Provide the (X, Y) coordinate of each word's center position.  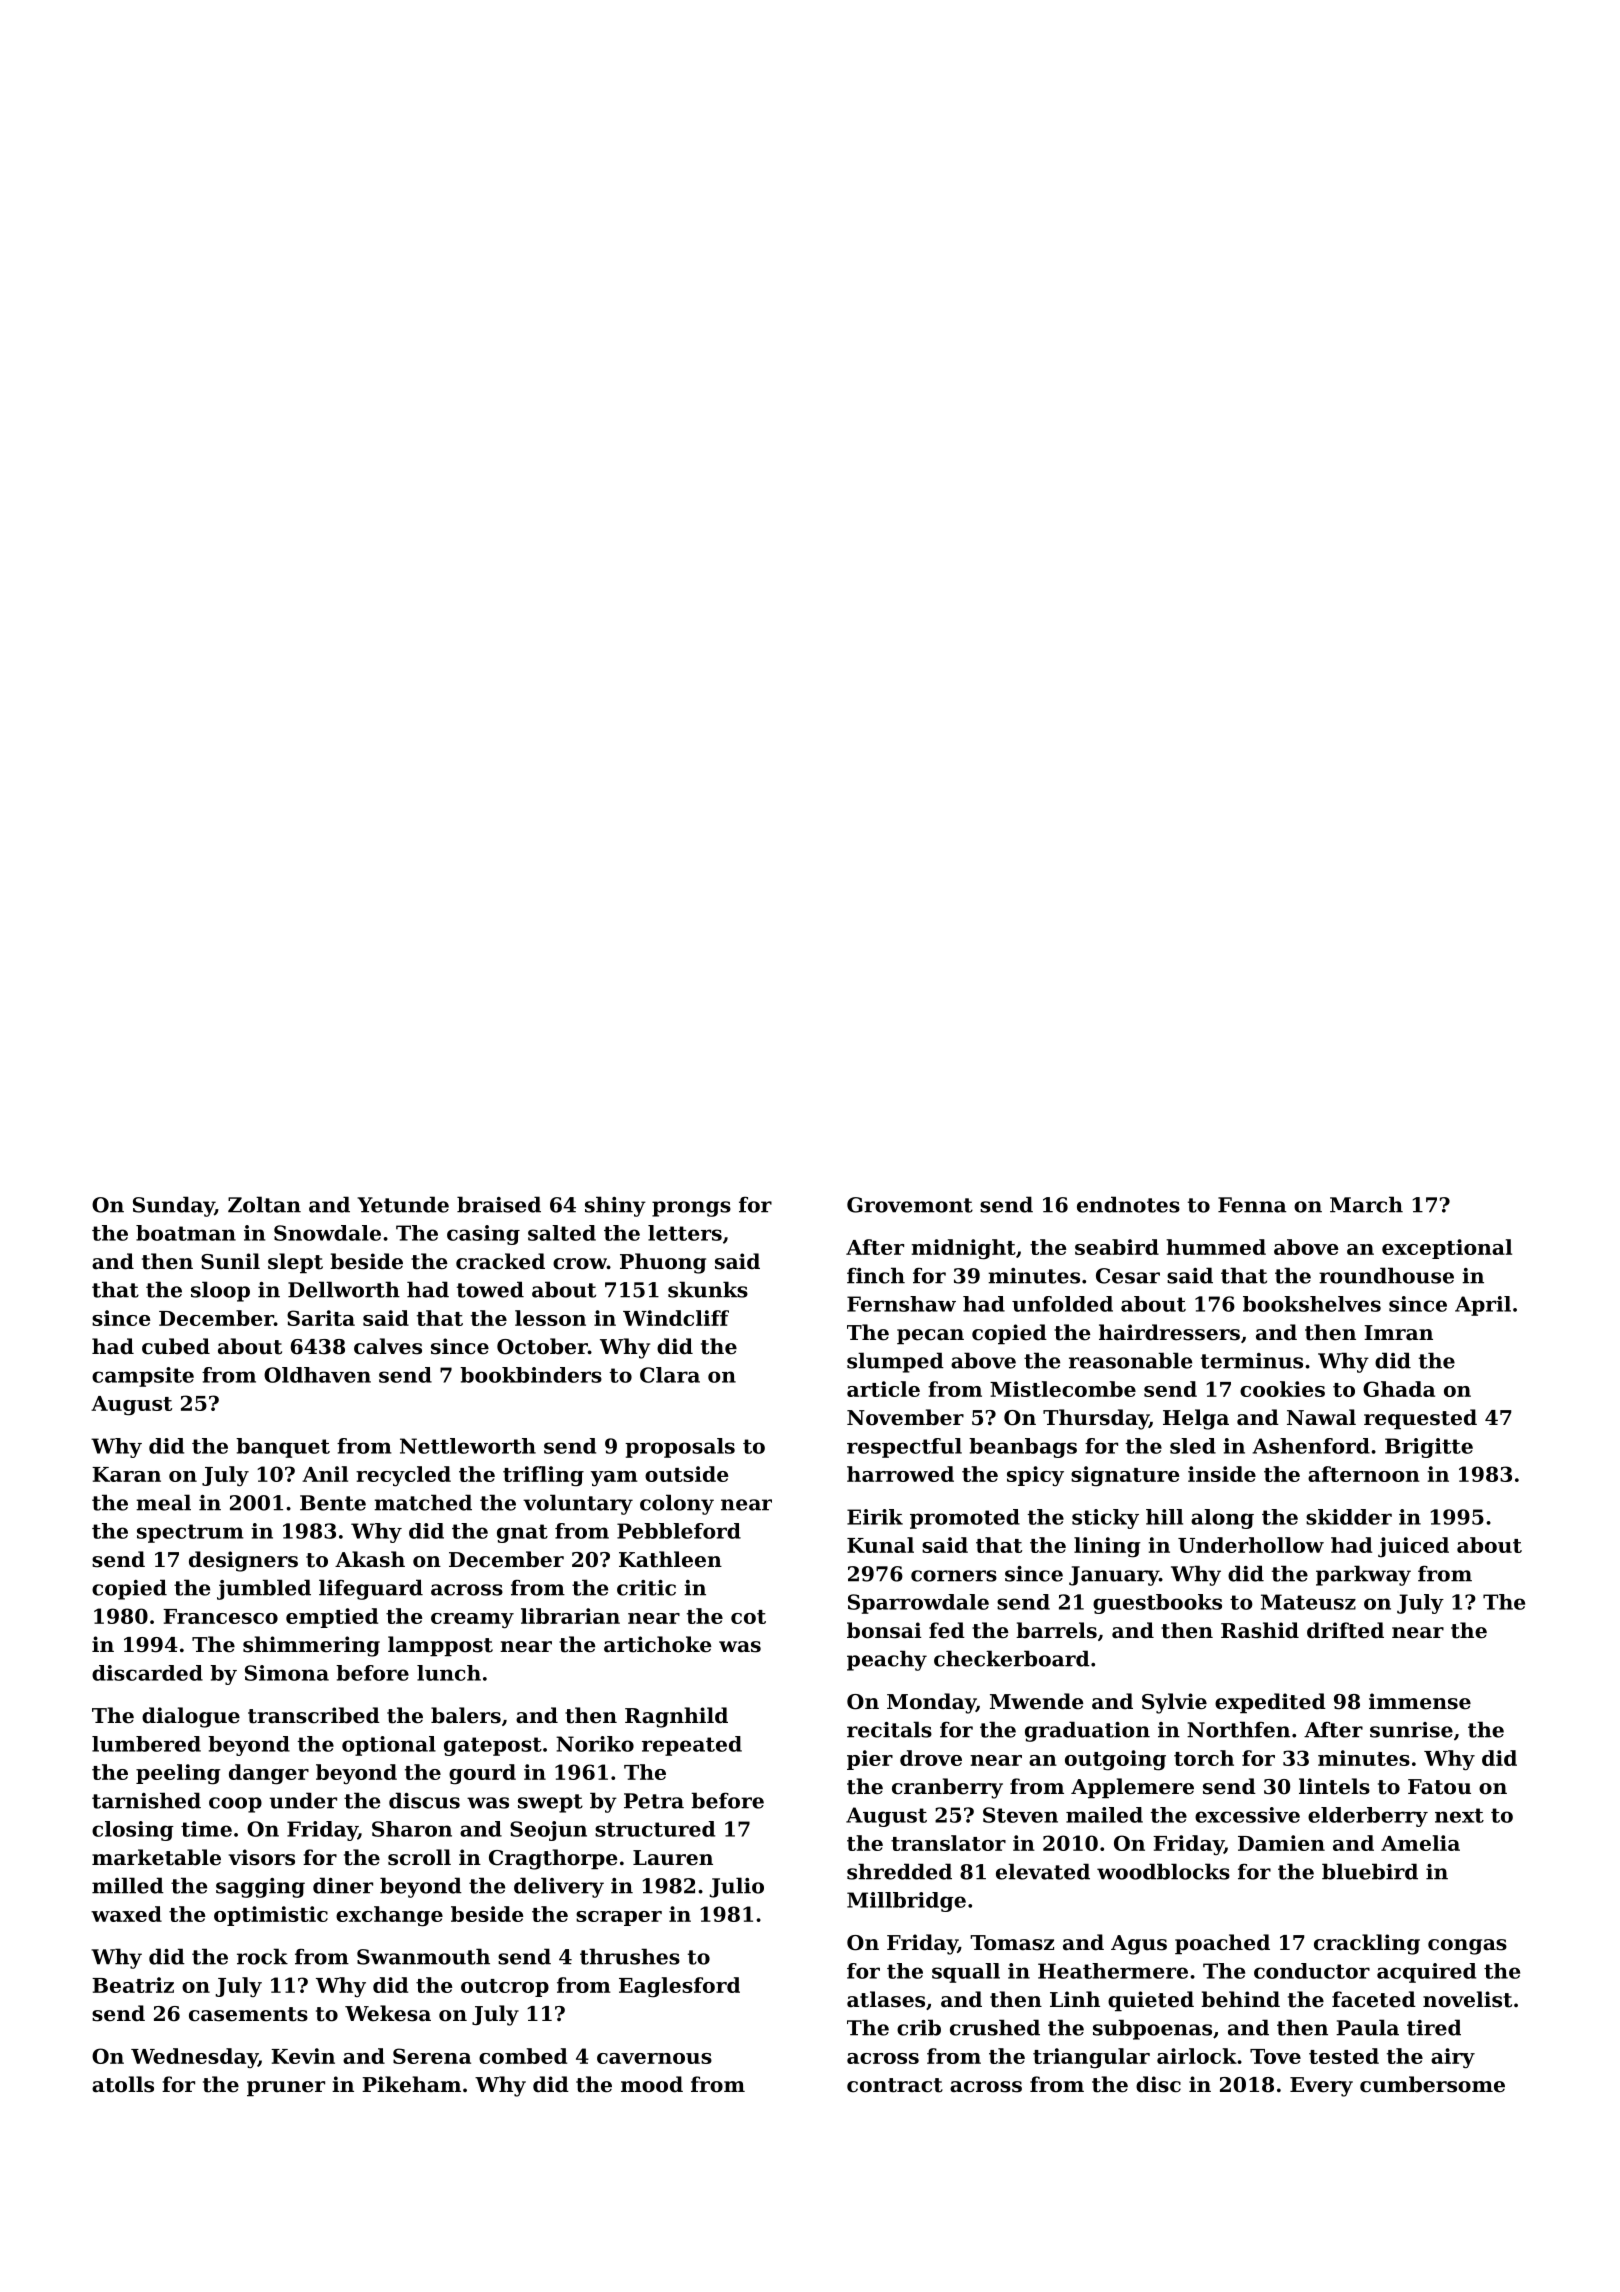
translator (948, 1843)
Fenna (1252, 1205)
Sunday (174, 1206)
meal (163, 1502)
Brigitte (1429, 1448)
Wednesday (194, 2058)
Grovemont (910, 1205)
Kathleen (670, 1559)
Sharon (412, 1829)
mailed (1104, 1815)
